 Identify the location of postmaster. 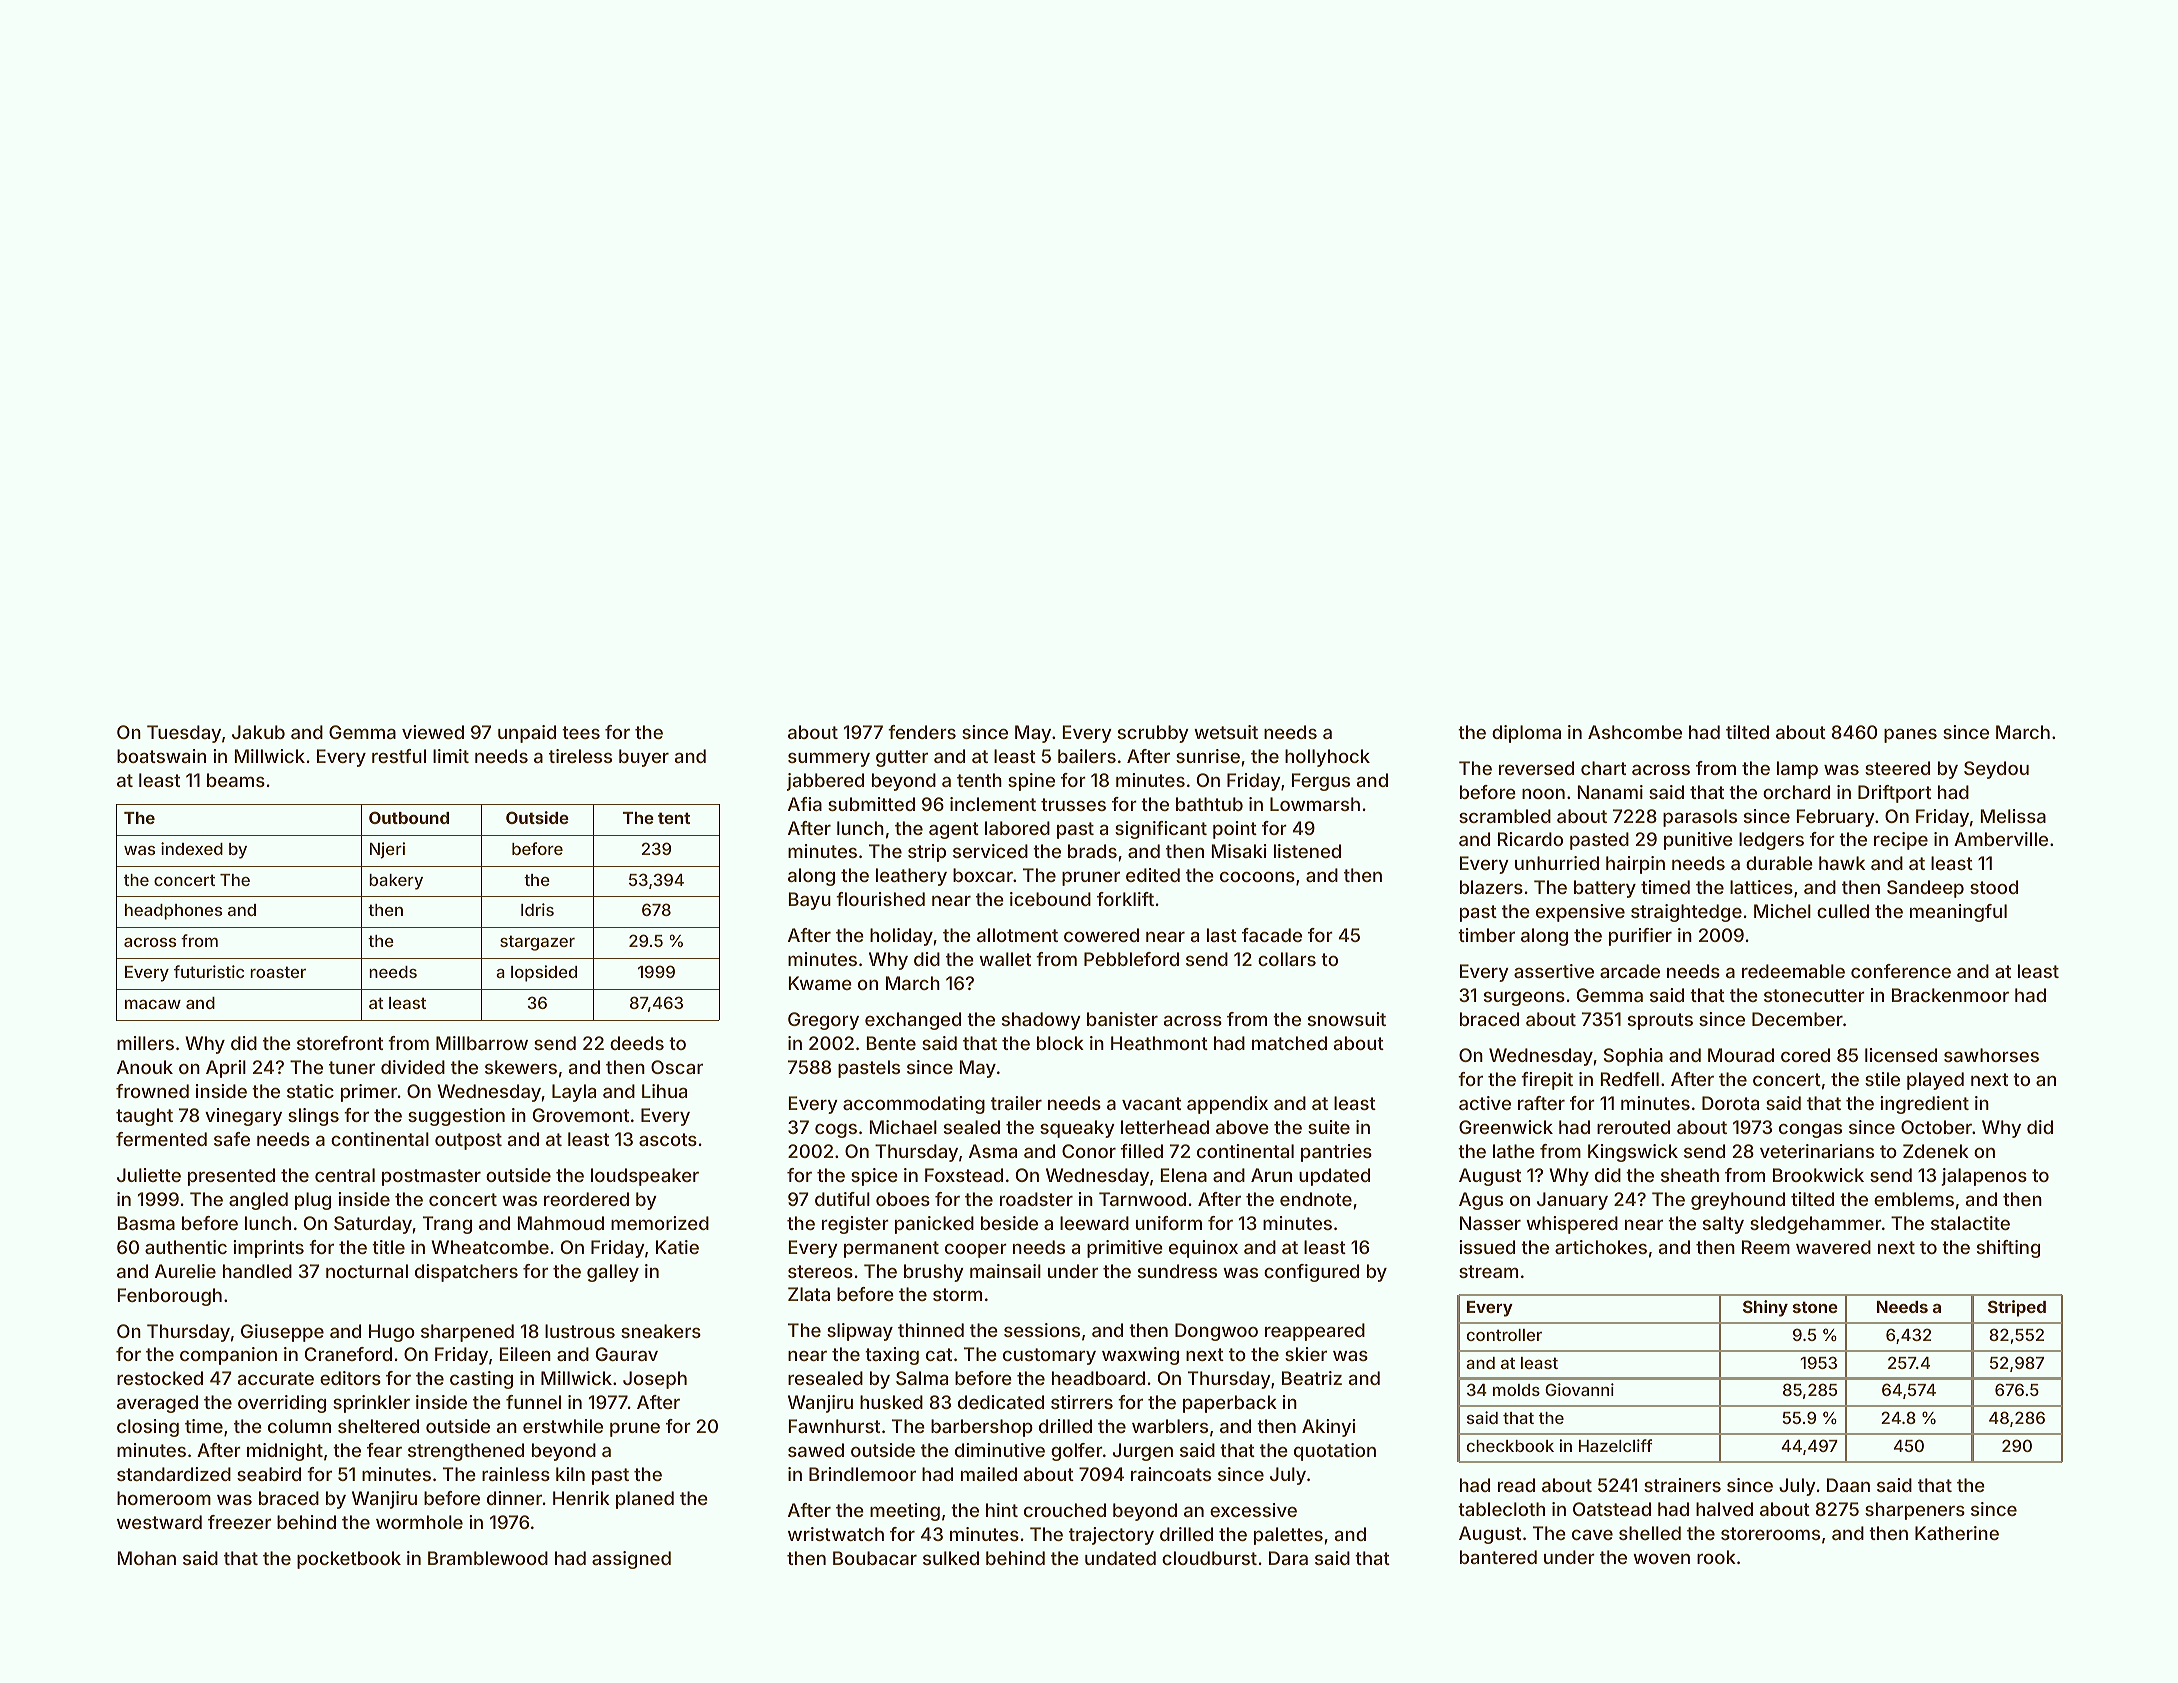
(431, 1177).
